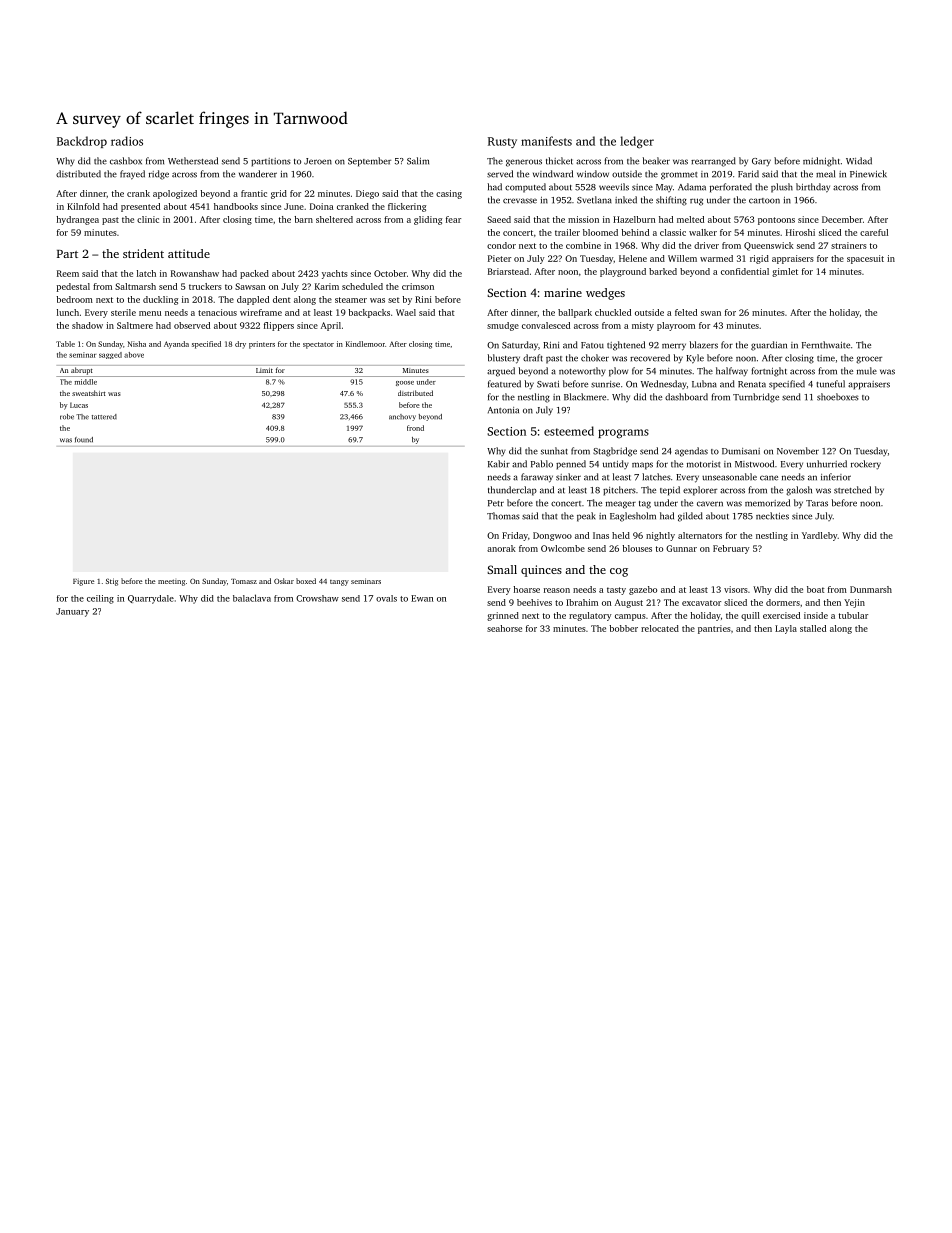 Image resolution: width=952 pixels, height=1233 pixels. What do you see at coordinates (82, 142) in the screenshot?
I see `Backdrop` at bounding box center [82, 142].
